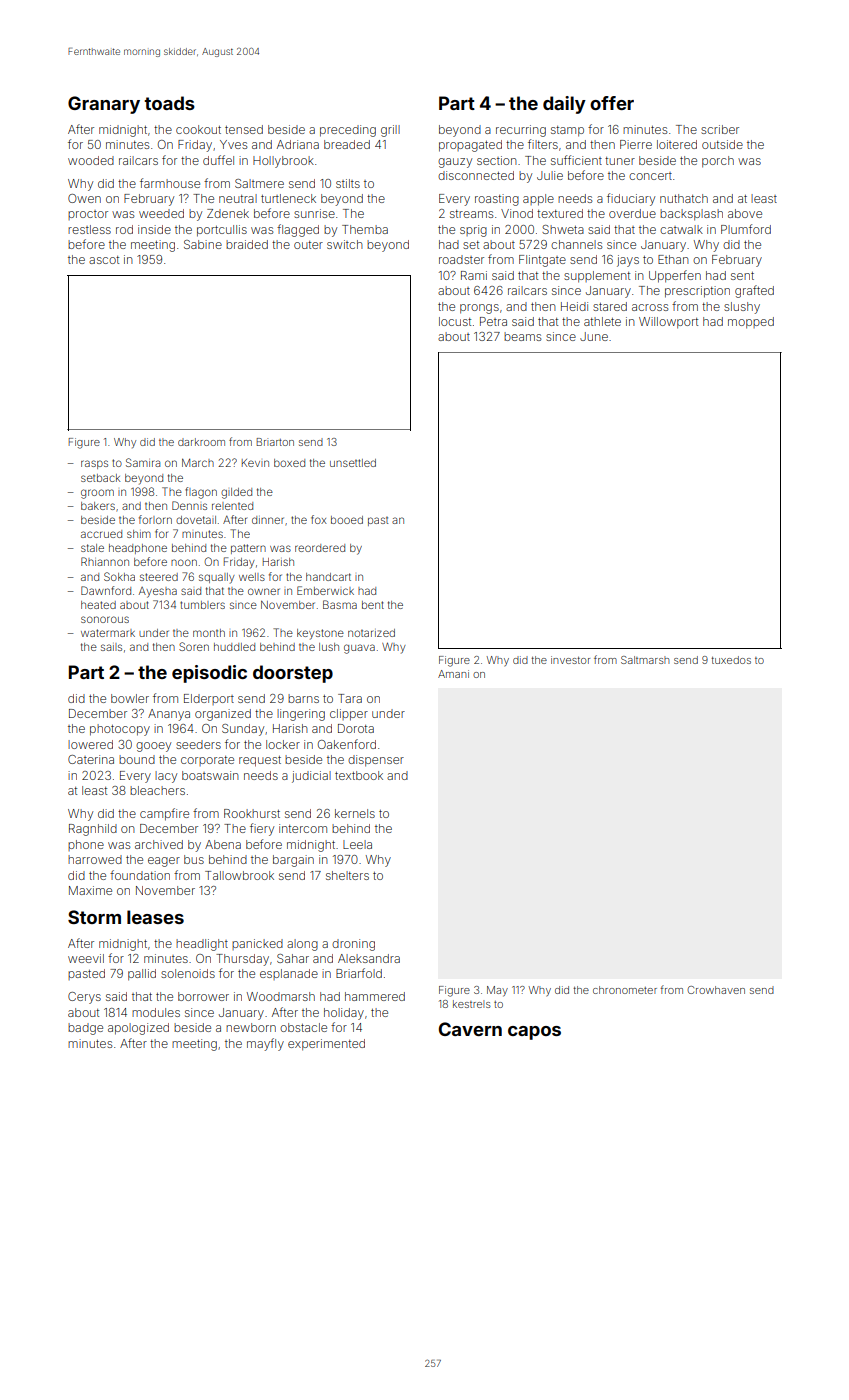  What do you see at coordinates (731, 660) in the document?
I see `tuxedos` at bounding box center [731, 660].
